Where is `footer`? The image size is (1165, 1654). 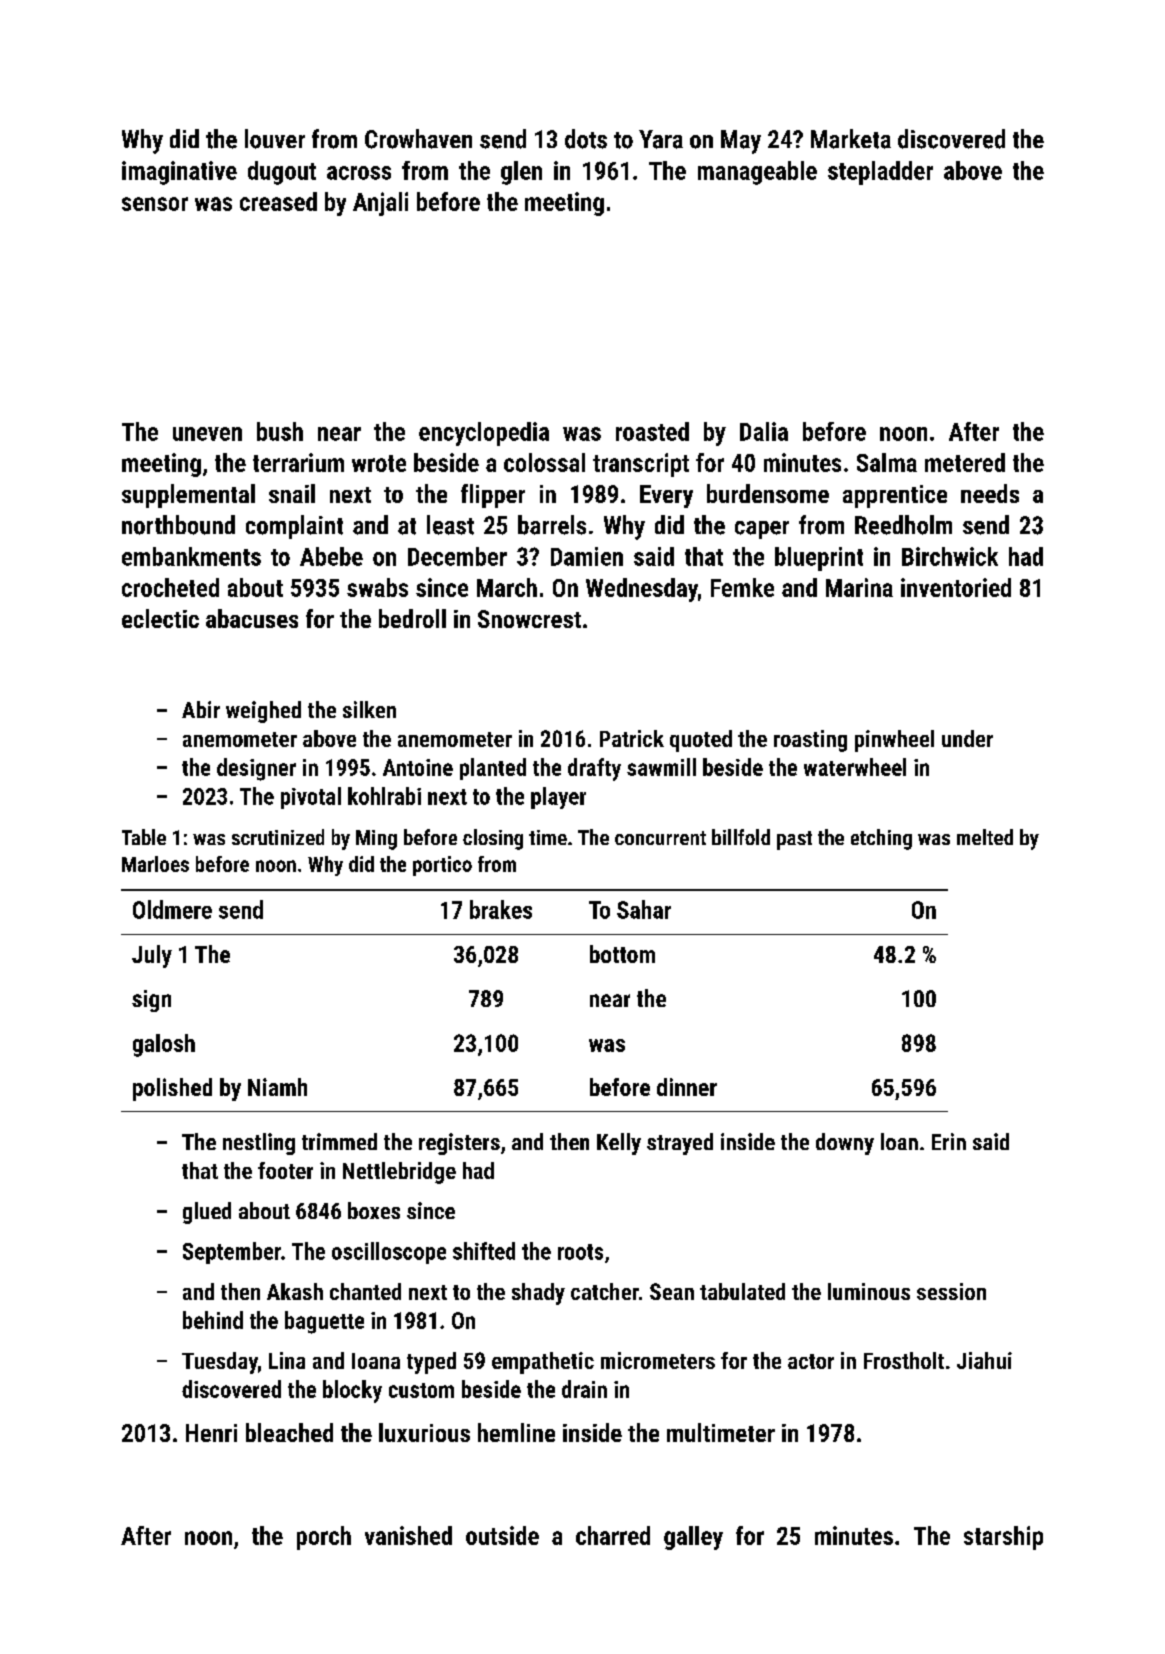 footer is located at coordinates (285, 1170).
